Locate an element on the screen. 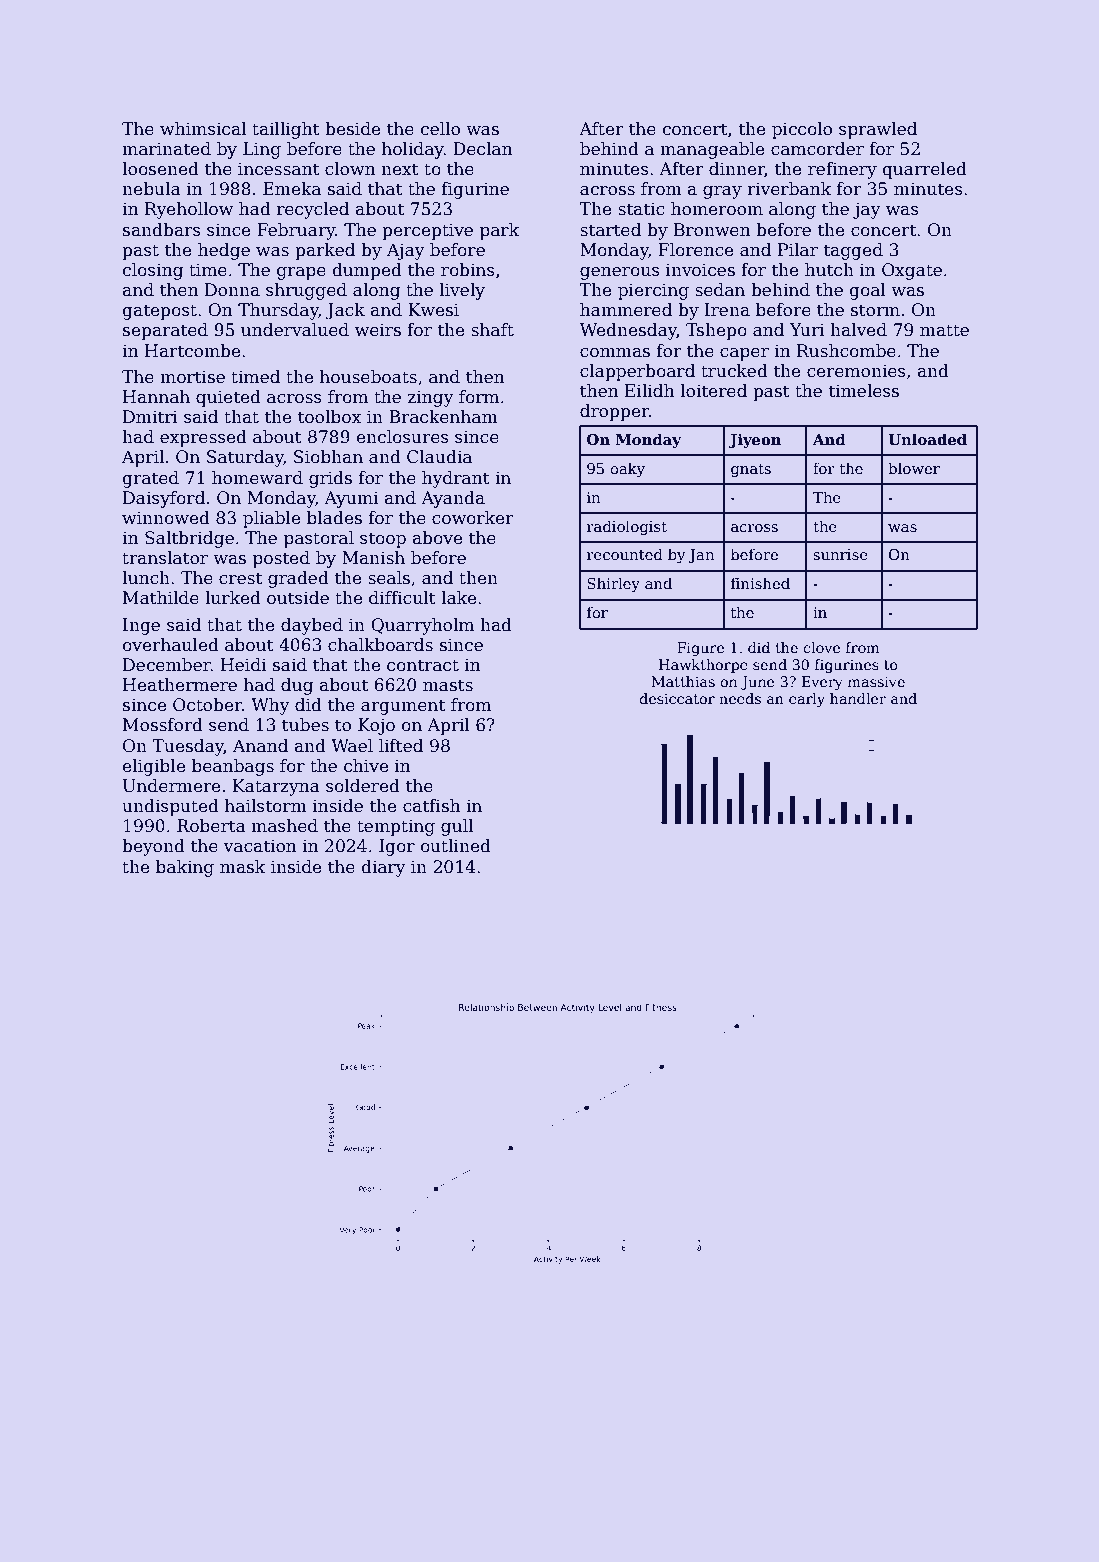 This screenshot has height=1562, width=1099. Unloaded is located at coordinates (927, 439).
